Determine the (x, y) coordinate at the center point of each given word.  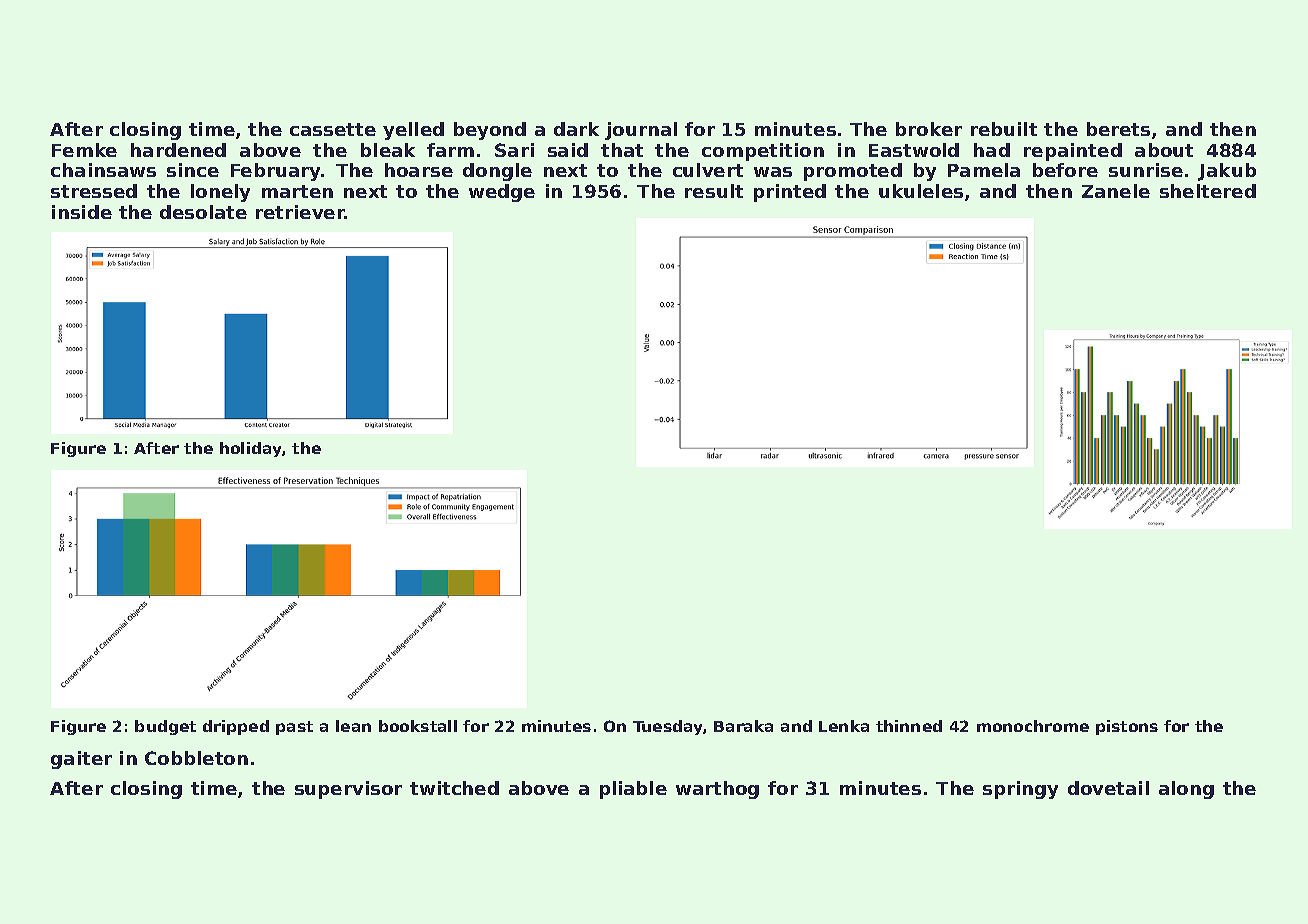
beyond (490, 131)
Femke (84, 150)
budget (165, 727)
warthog (717, 790)
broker (929, 129)
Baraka (743, 726)
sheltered (1208, 191)
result (714, 191)
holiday (250, 449)
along (1186, 790)
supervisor (348, 790)
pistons (1127, 727)
